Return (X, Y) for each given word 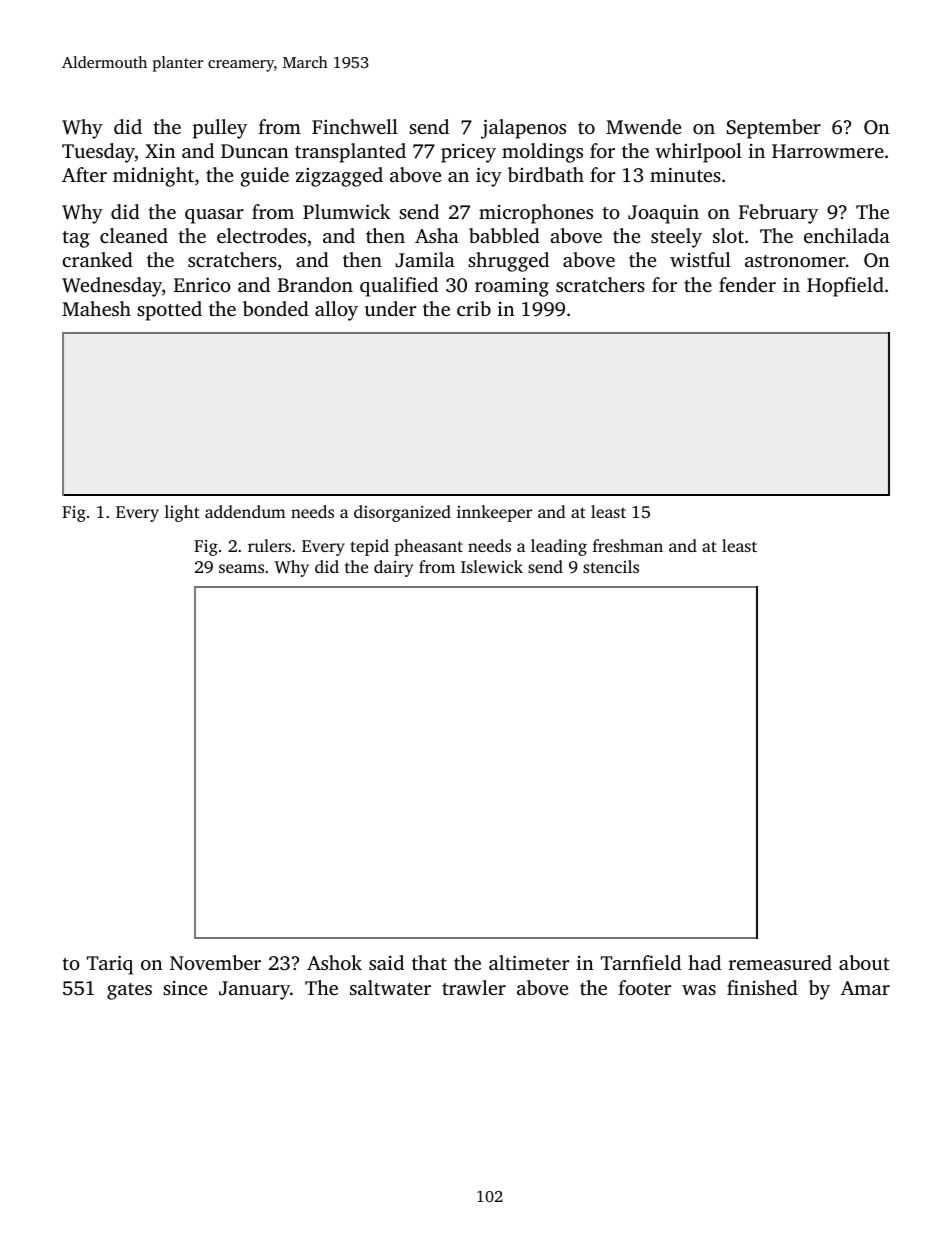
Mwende (643, 126)
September (774, 129)
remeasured (780, 962)
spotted (169, 311)
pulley (220, 129)
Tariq (110, 965)
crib (474, 308)
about (864, 962)
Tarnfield (641, 962)
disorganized (402, 513)
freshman (628, 545)
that (429, 962)
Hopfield (845, 287)
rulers (269, 545)
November (215, 962)
